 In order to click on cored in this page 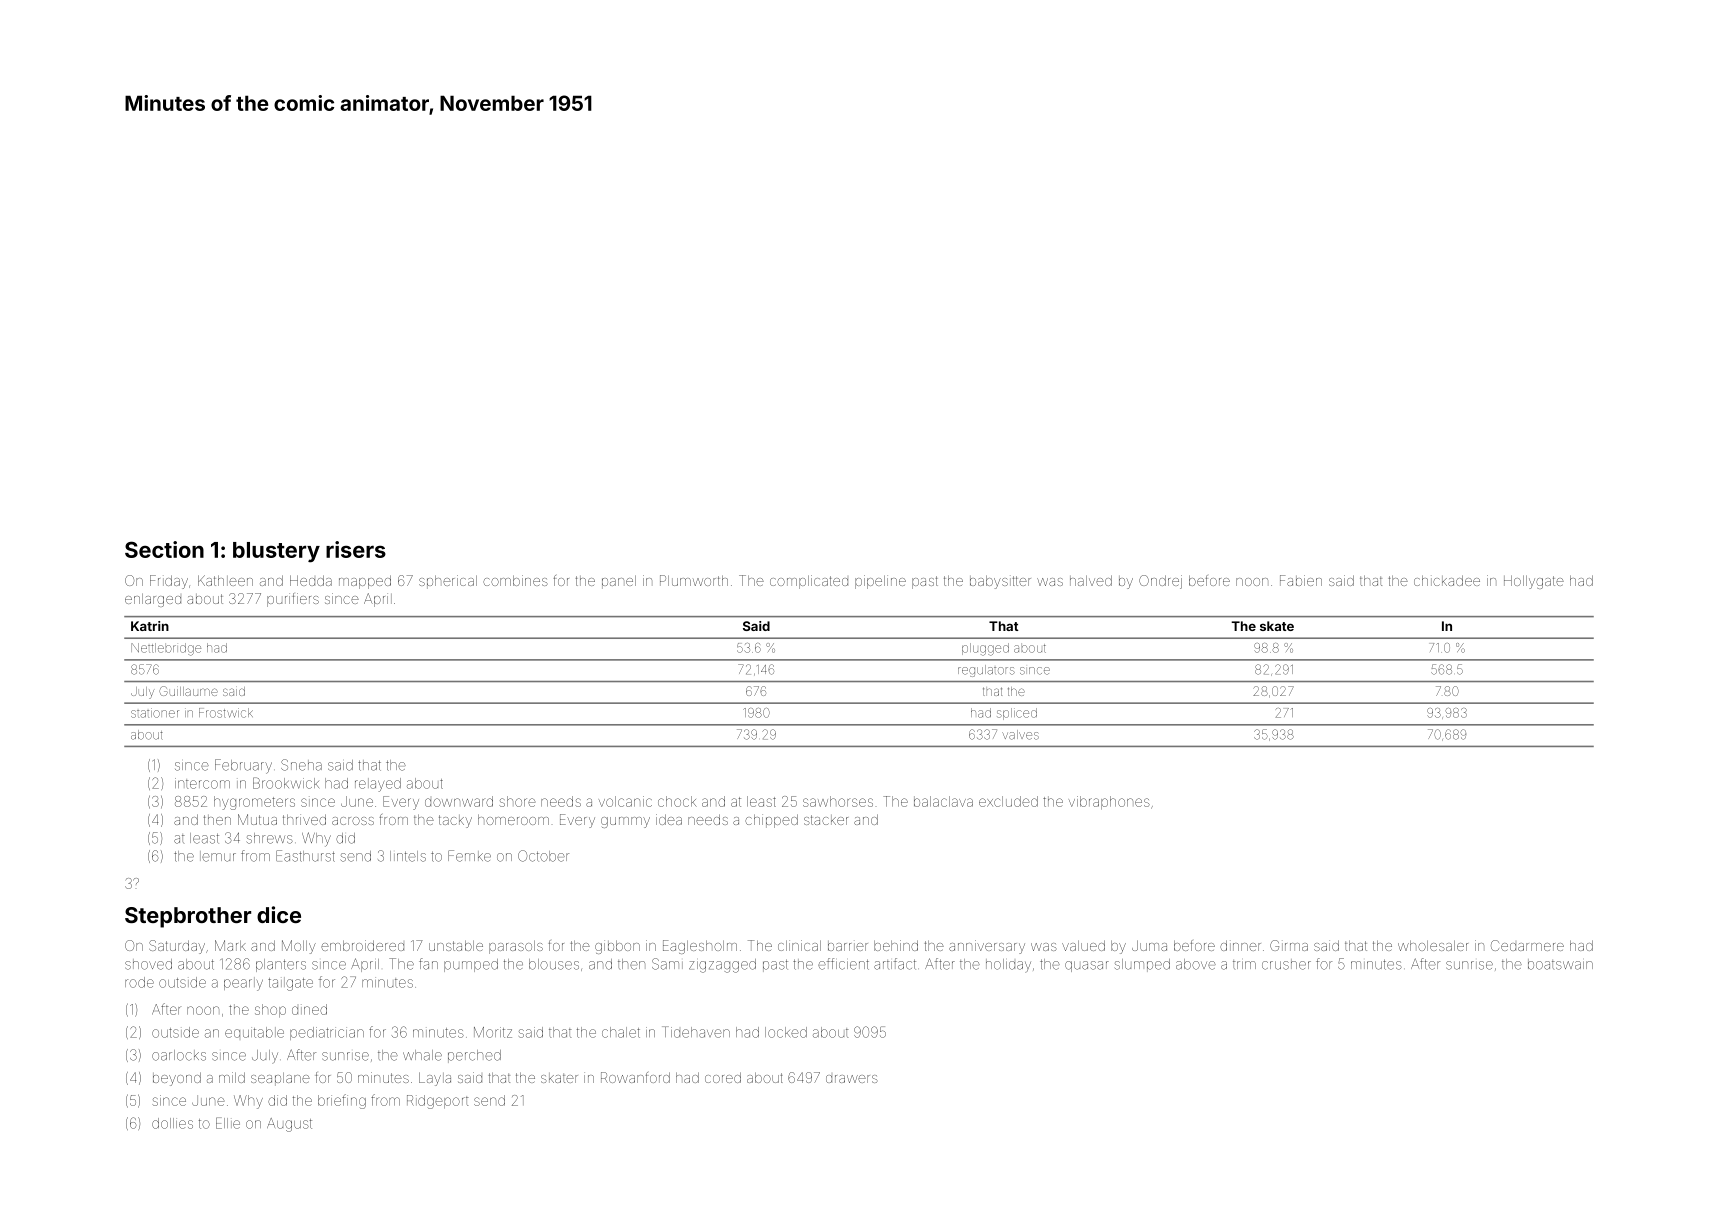, I will do `click(723, 1077)`.
